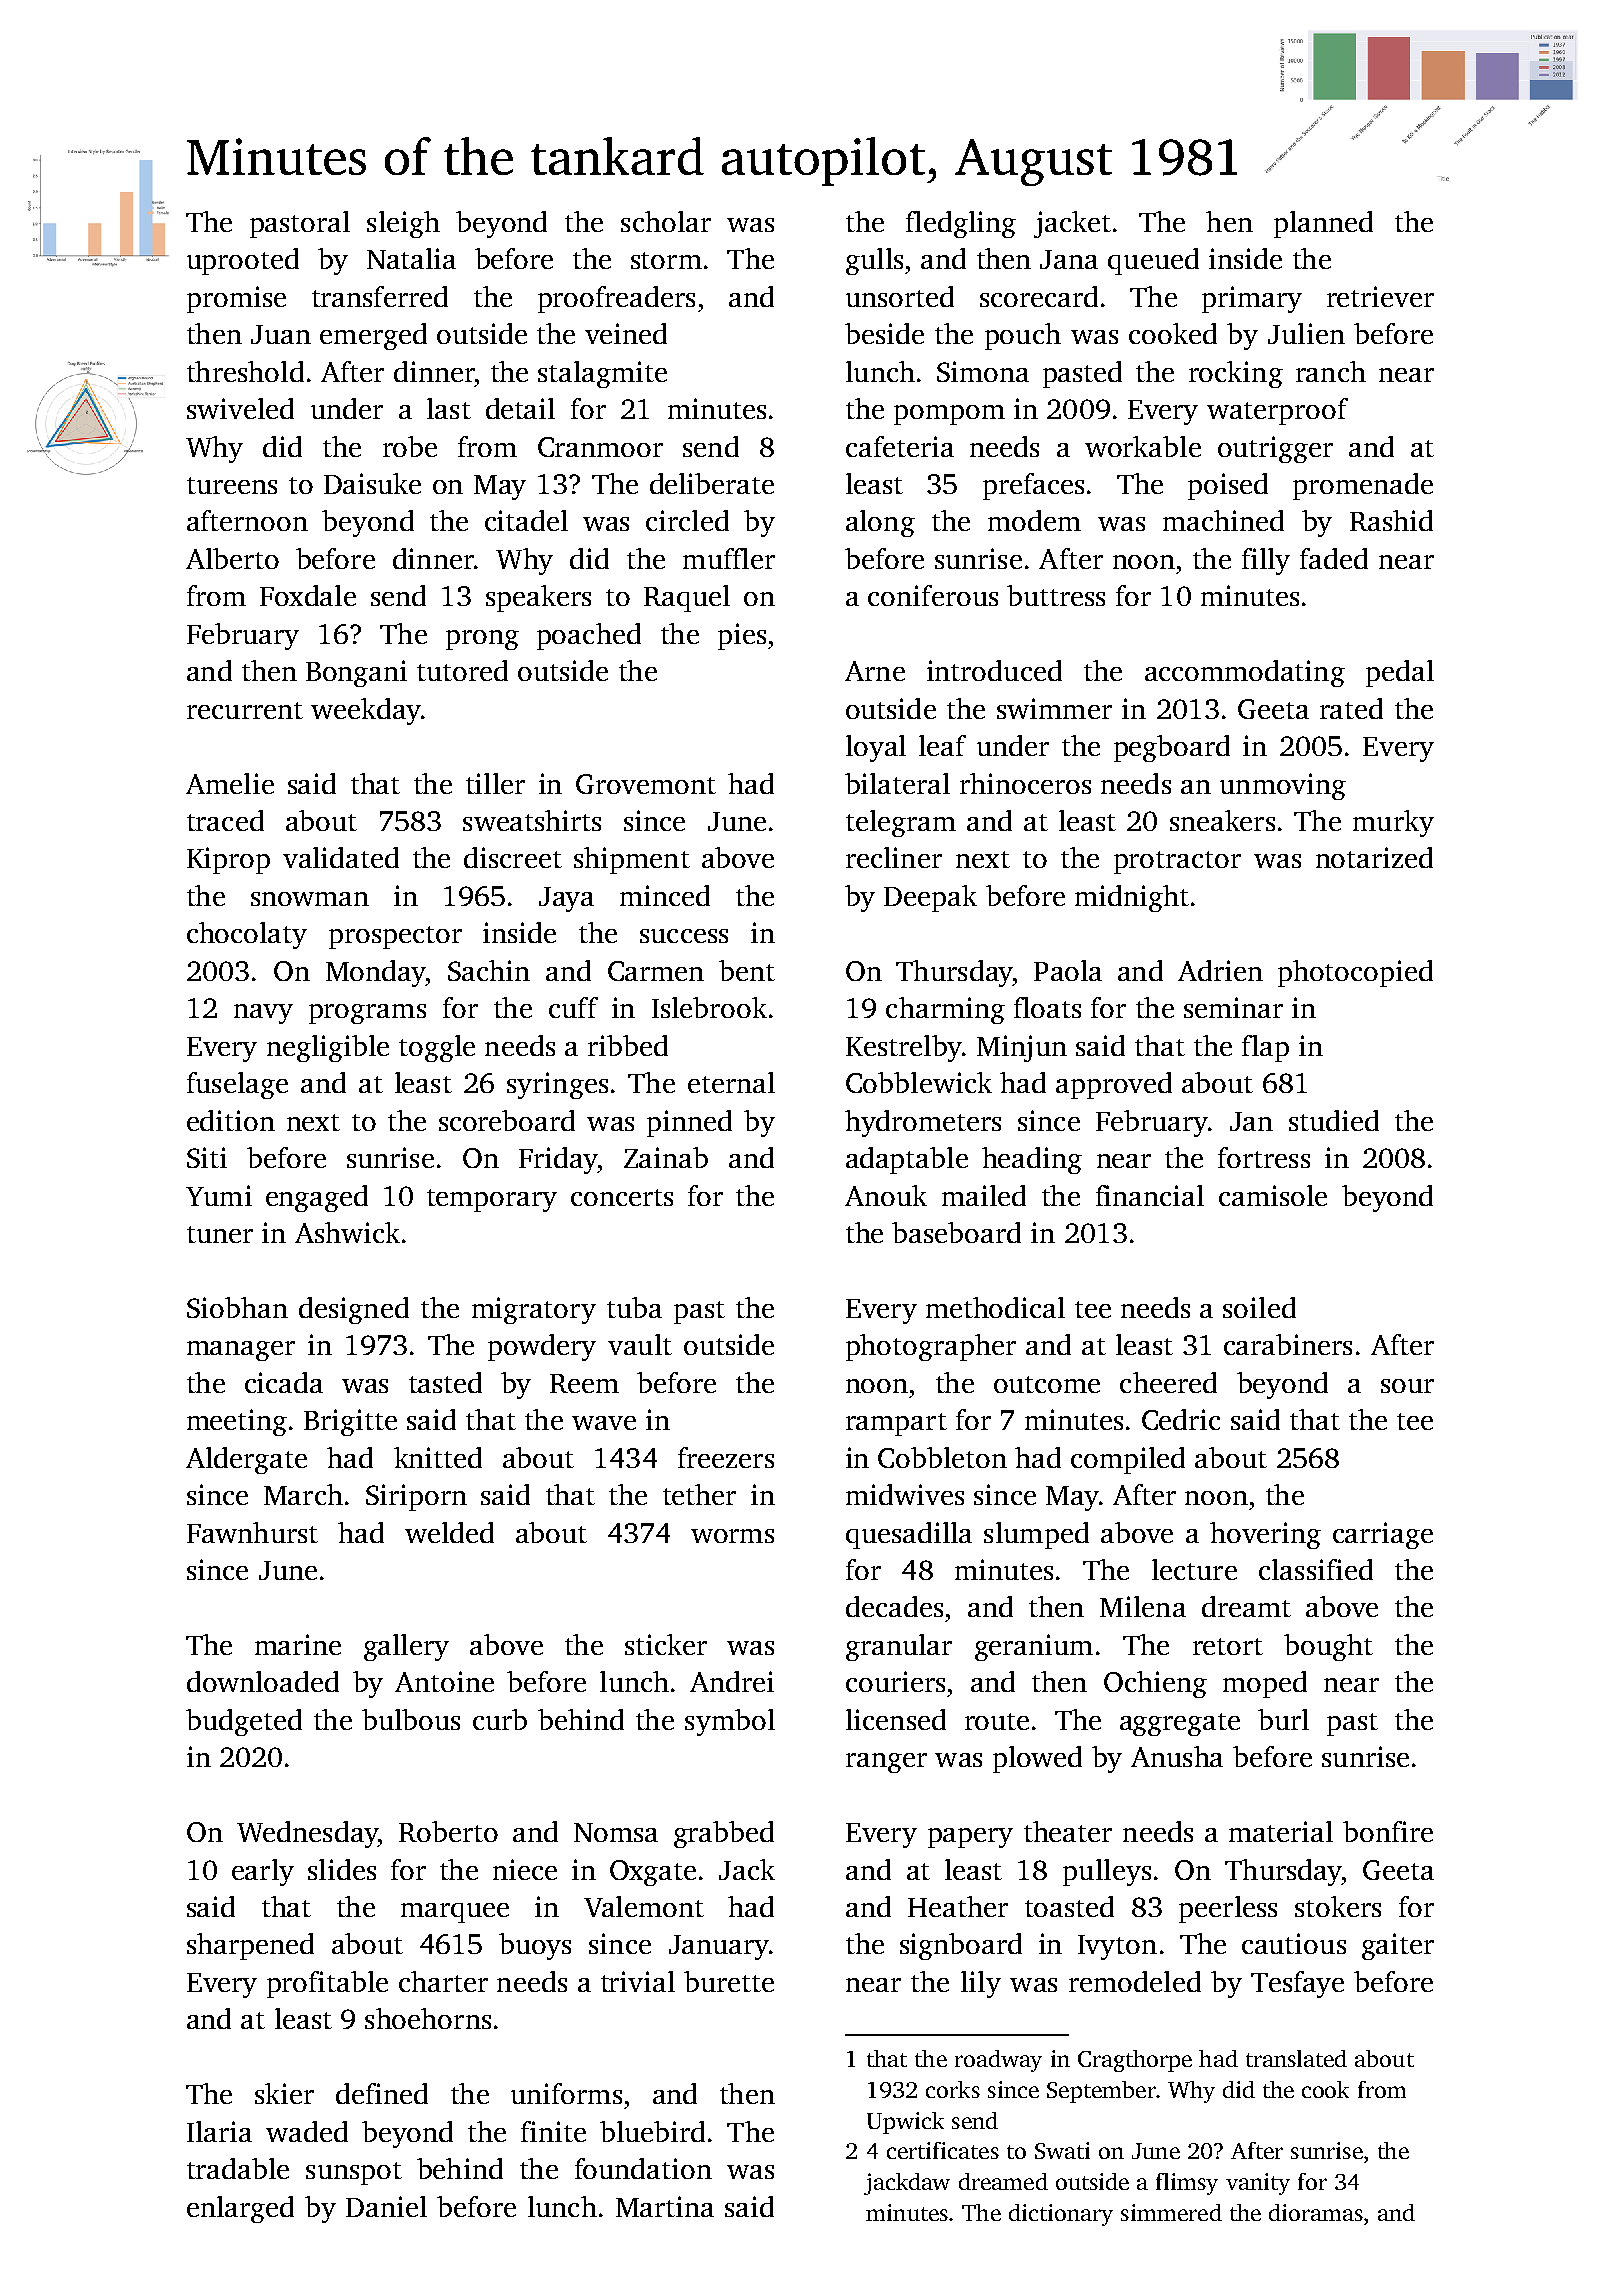 This image has height=2292, width=1620. What do you see at coordinates (1323, 224) in the image?
I see `planned` at bounding box center [1323, 224].
